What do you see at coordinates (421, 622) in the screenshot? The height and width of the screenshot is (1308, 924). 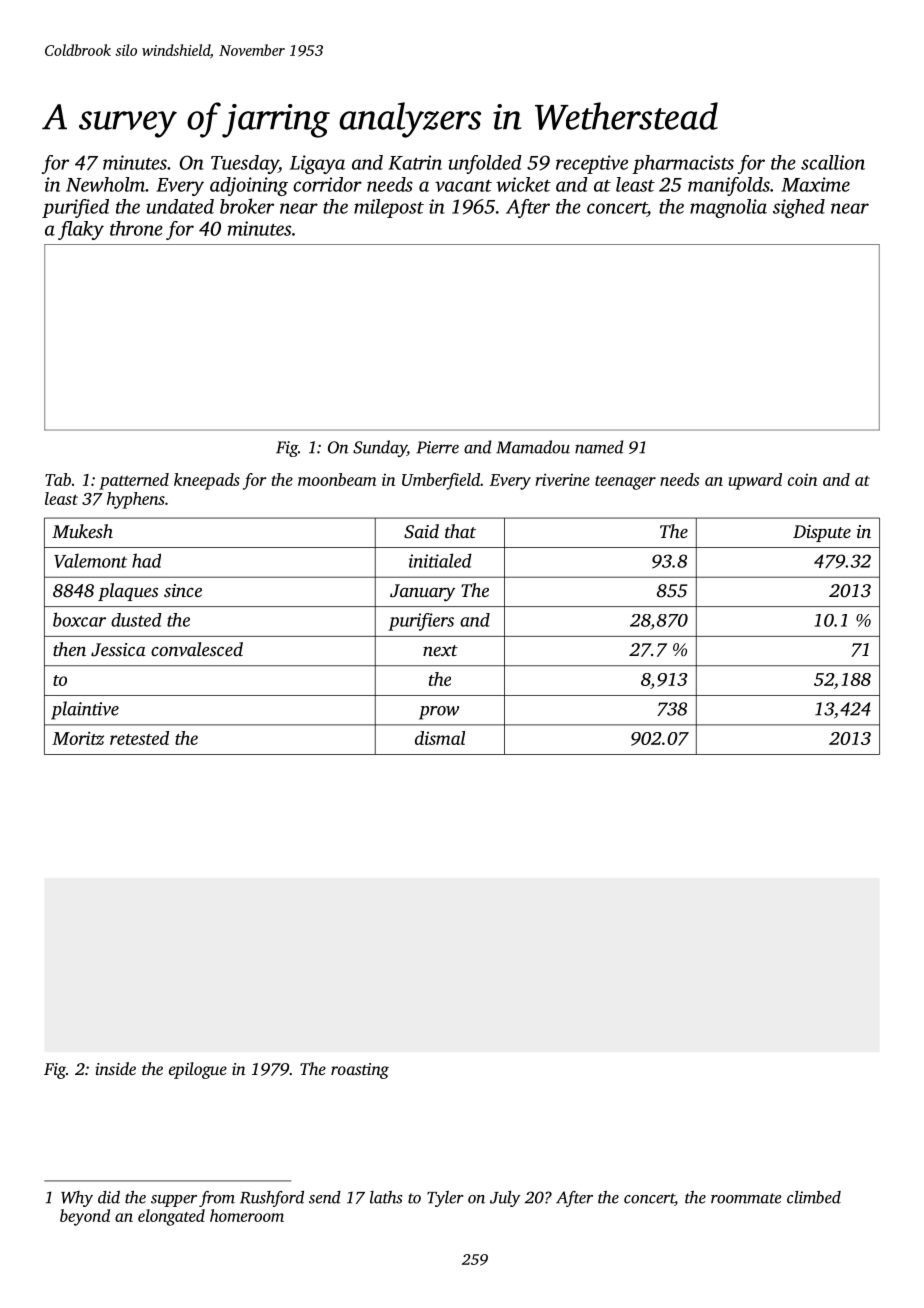 I see `purifiers` at bounding box center [421, 622].
